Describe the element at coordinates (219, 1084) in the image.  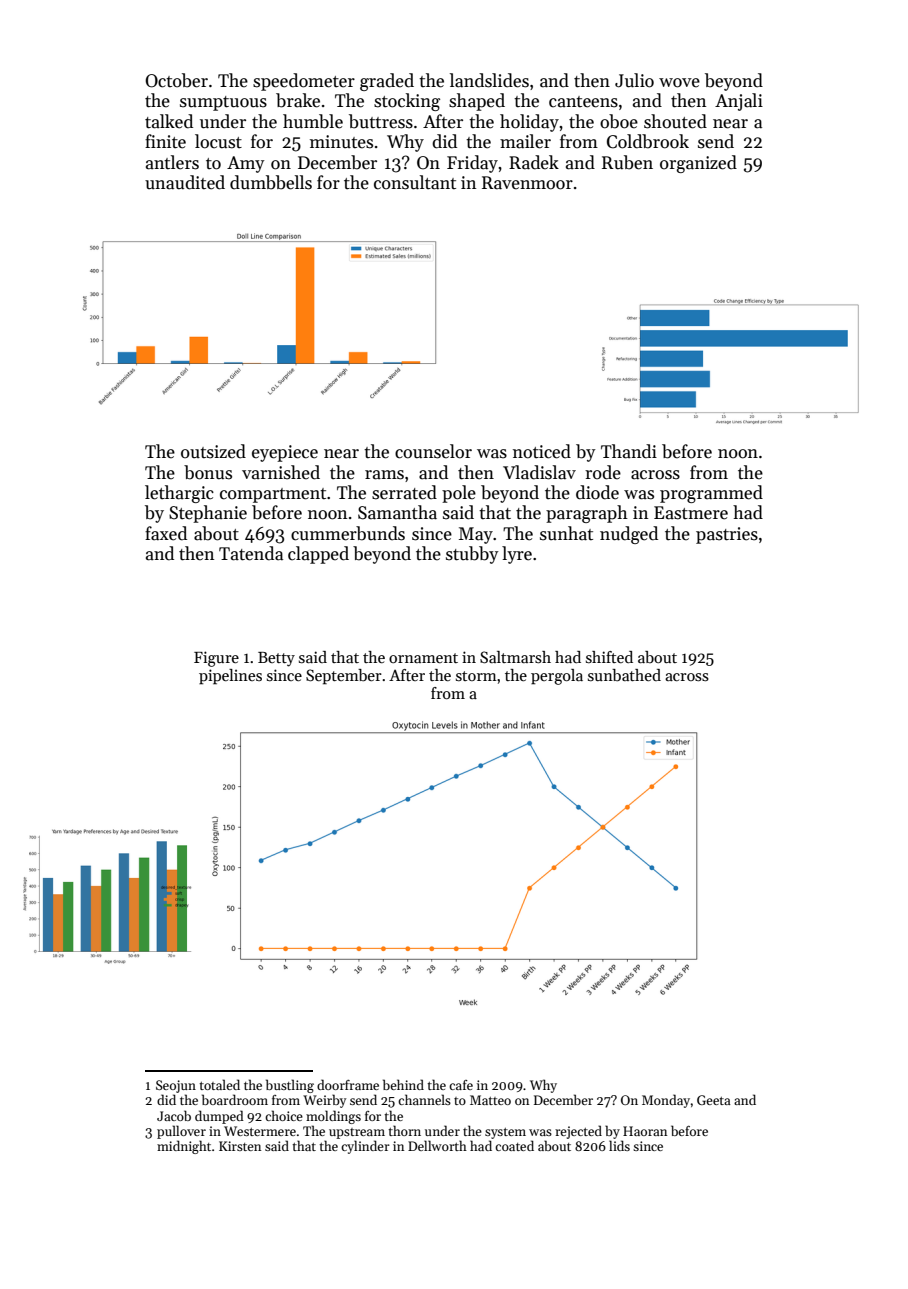
I see `totaled` at that location.
